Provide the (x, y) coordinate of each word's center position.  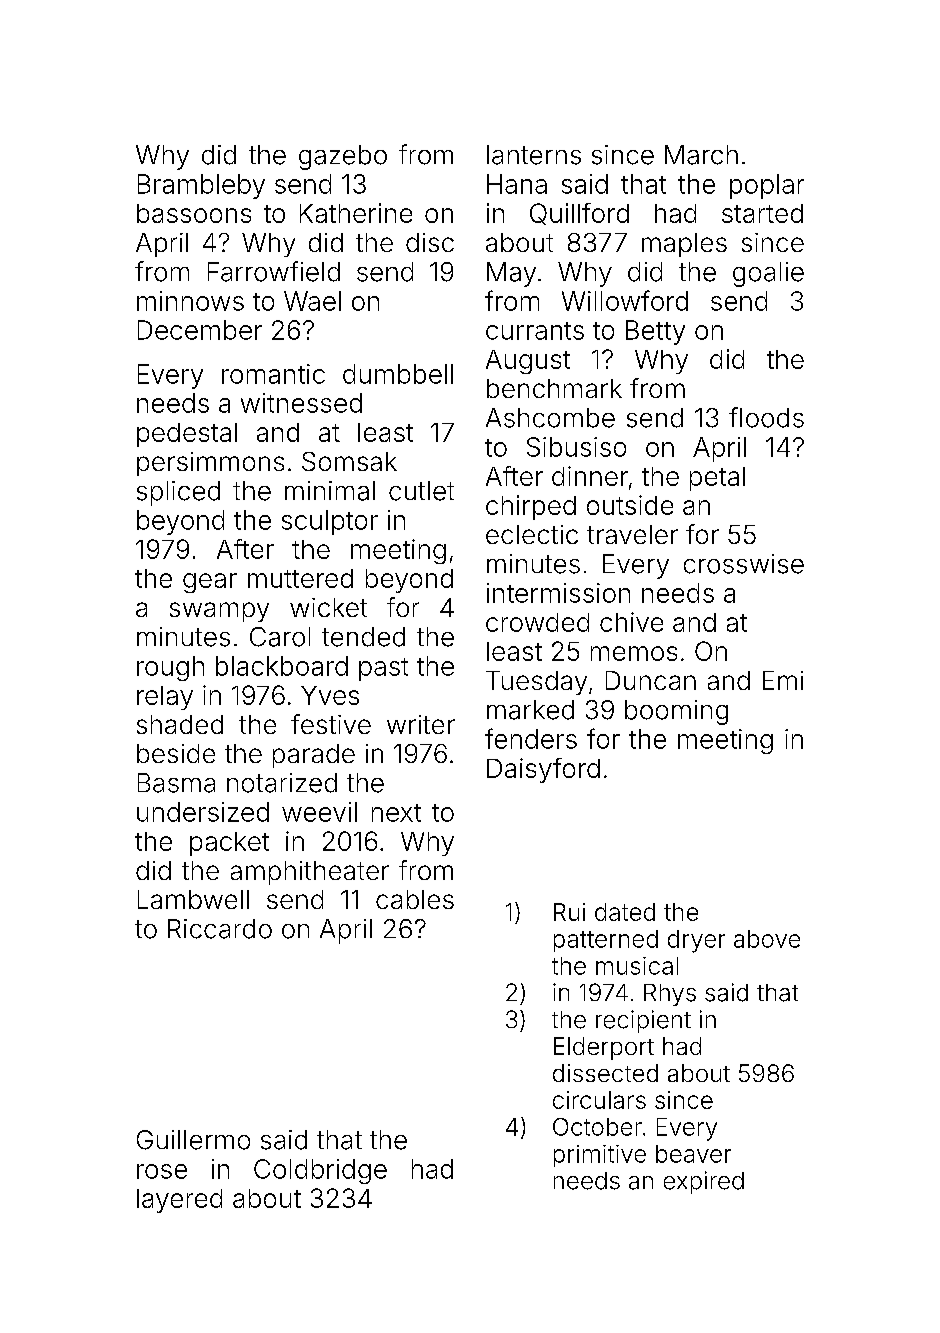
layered (179, 1201)
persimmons (210, 464)
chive (631, 622)
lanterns (534, 155)
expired (704, 1182)
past (383, 669)
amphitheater (310, 873)
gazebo (343, 157)
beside (176, 753)
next (396, 813)
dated (625, 912)
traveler (632, 534)
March (701, 155)
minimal (330, 491)
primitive (600, 1156)
